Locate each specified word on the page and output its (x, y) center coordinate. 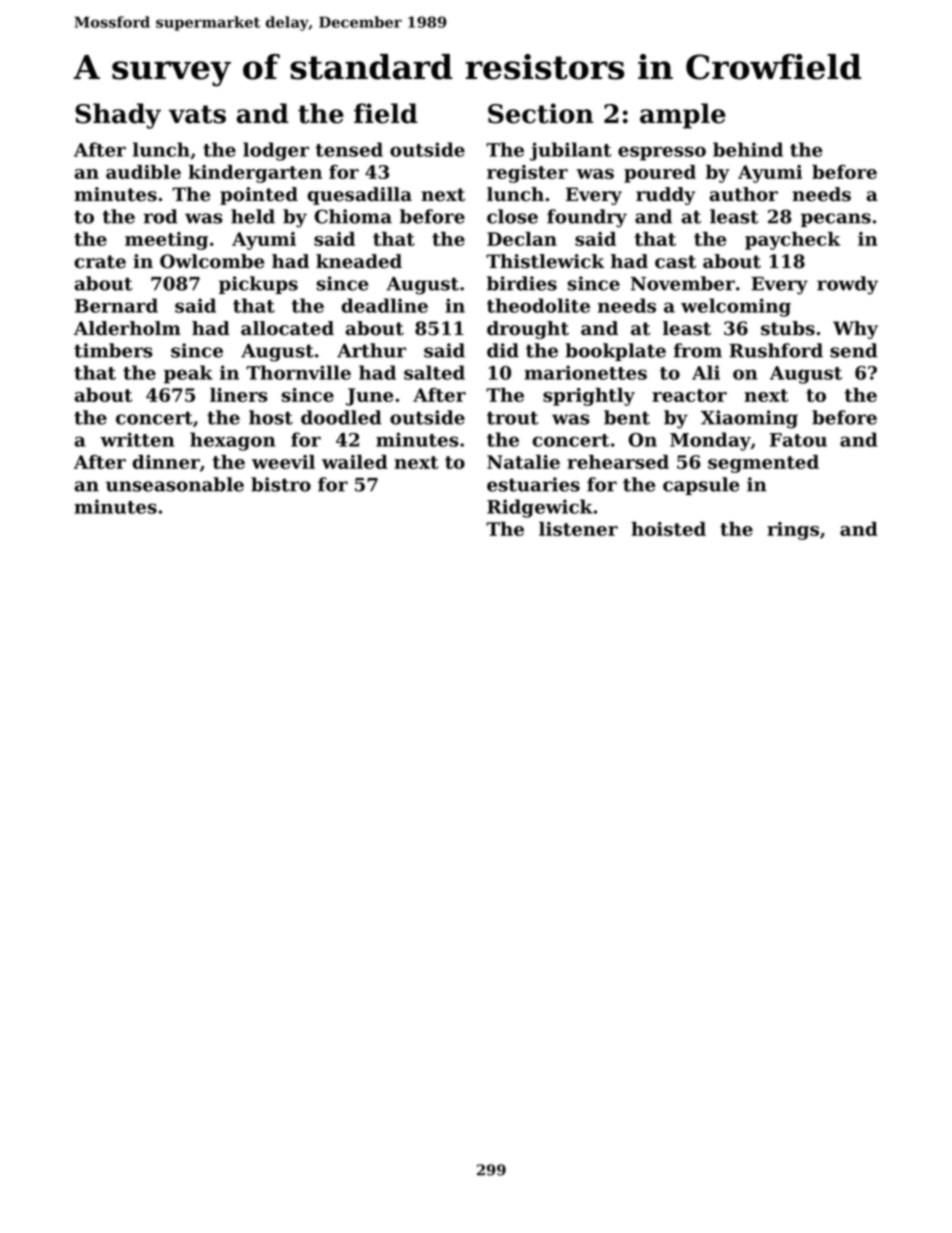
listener (578, 529)
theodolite (538, 305)
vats (197, 114)
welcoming (736, 307)
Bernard (116, 305)
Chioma (353, 216)
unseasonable (175, 484)
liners (239, 395)
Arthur (371, 350)
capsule (701, 486)
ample (683, 116)
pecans (836, 220)
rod (161, 216)
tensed (349, 149)
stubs (788, 328)
